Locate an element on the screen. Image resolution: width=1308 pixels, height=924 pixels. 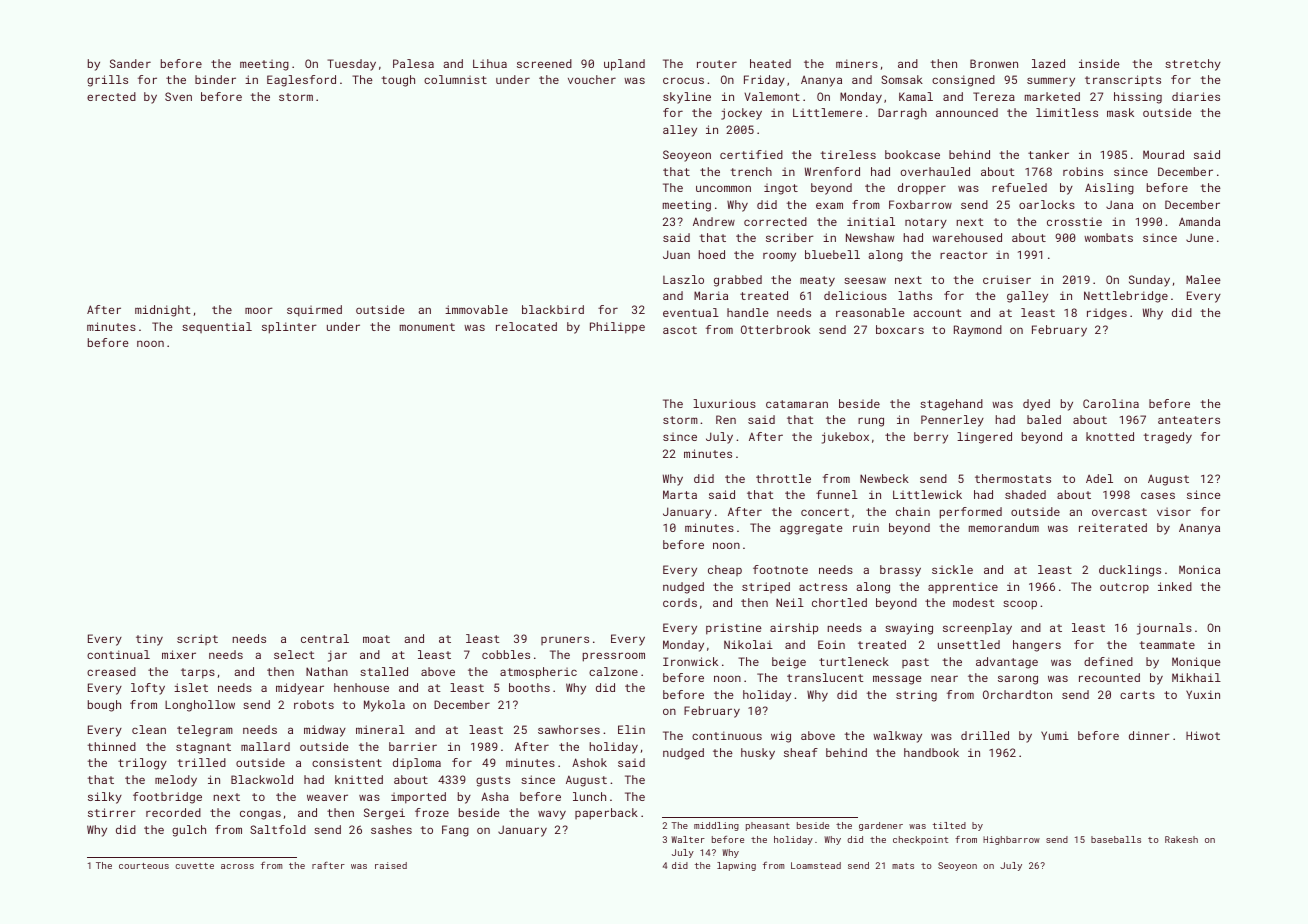
moat is located at coordinates (376, 639).
